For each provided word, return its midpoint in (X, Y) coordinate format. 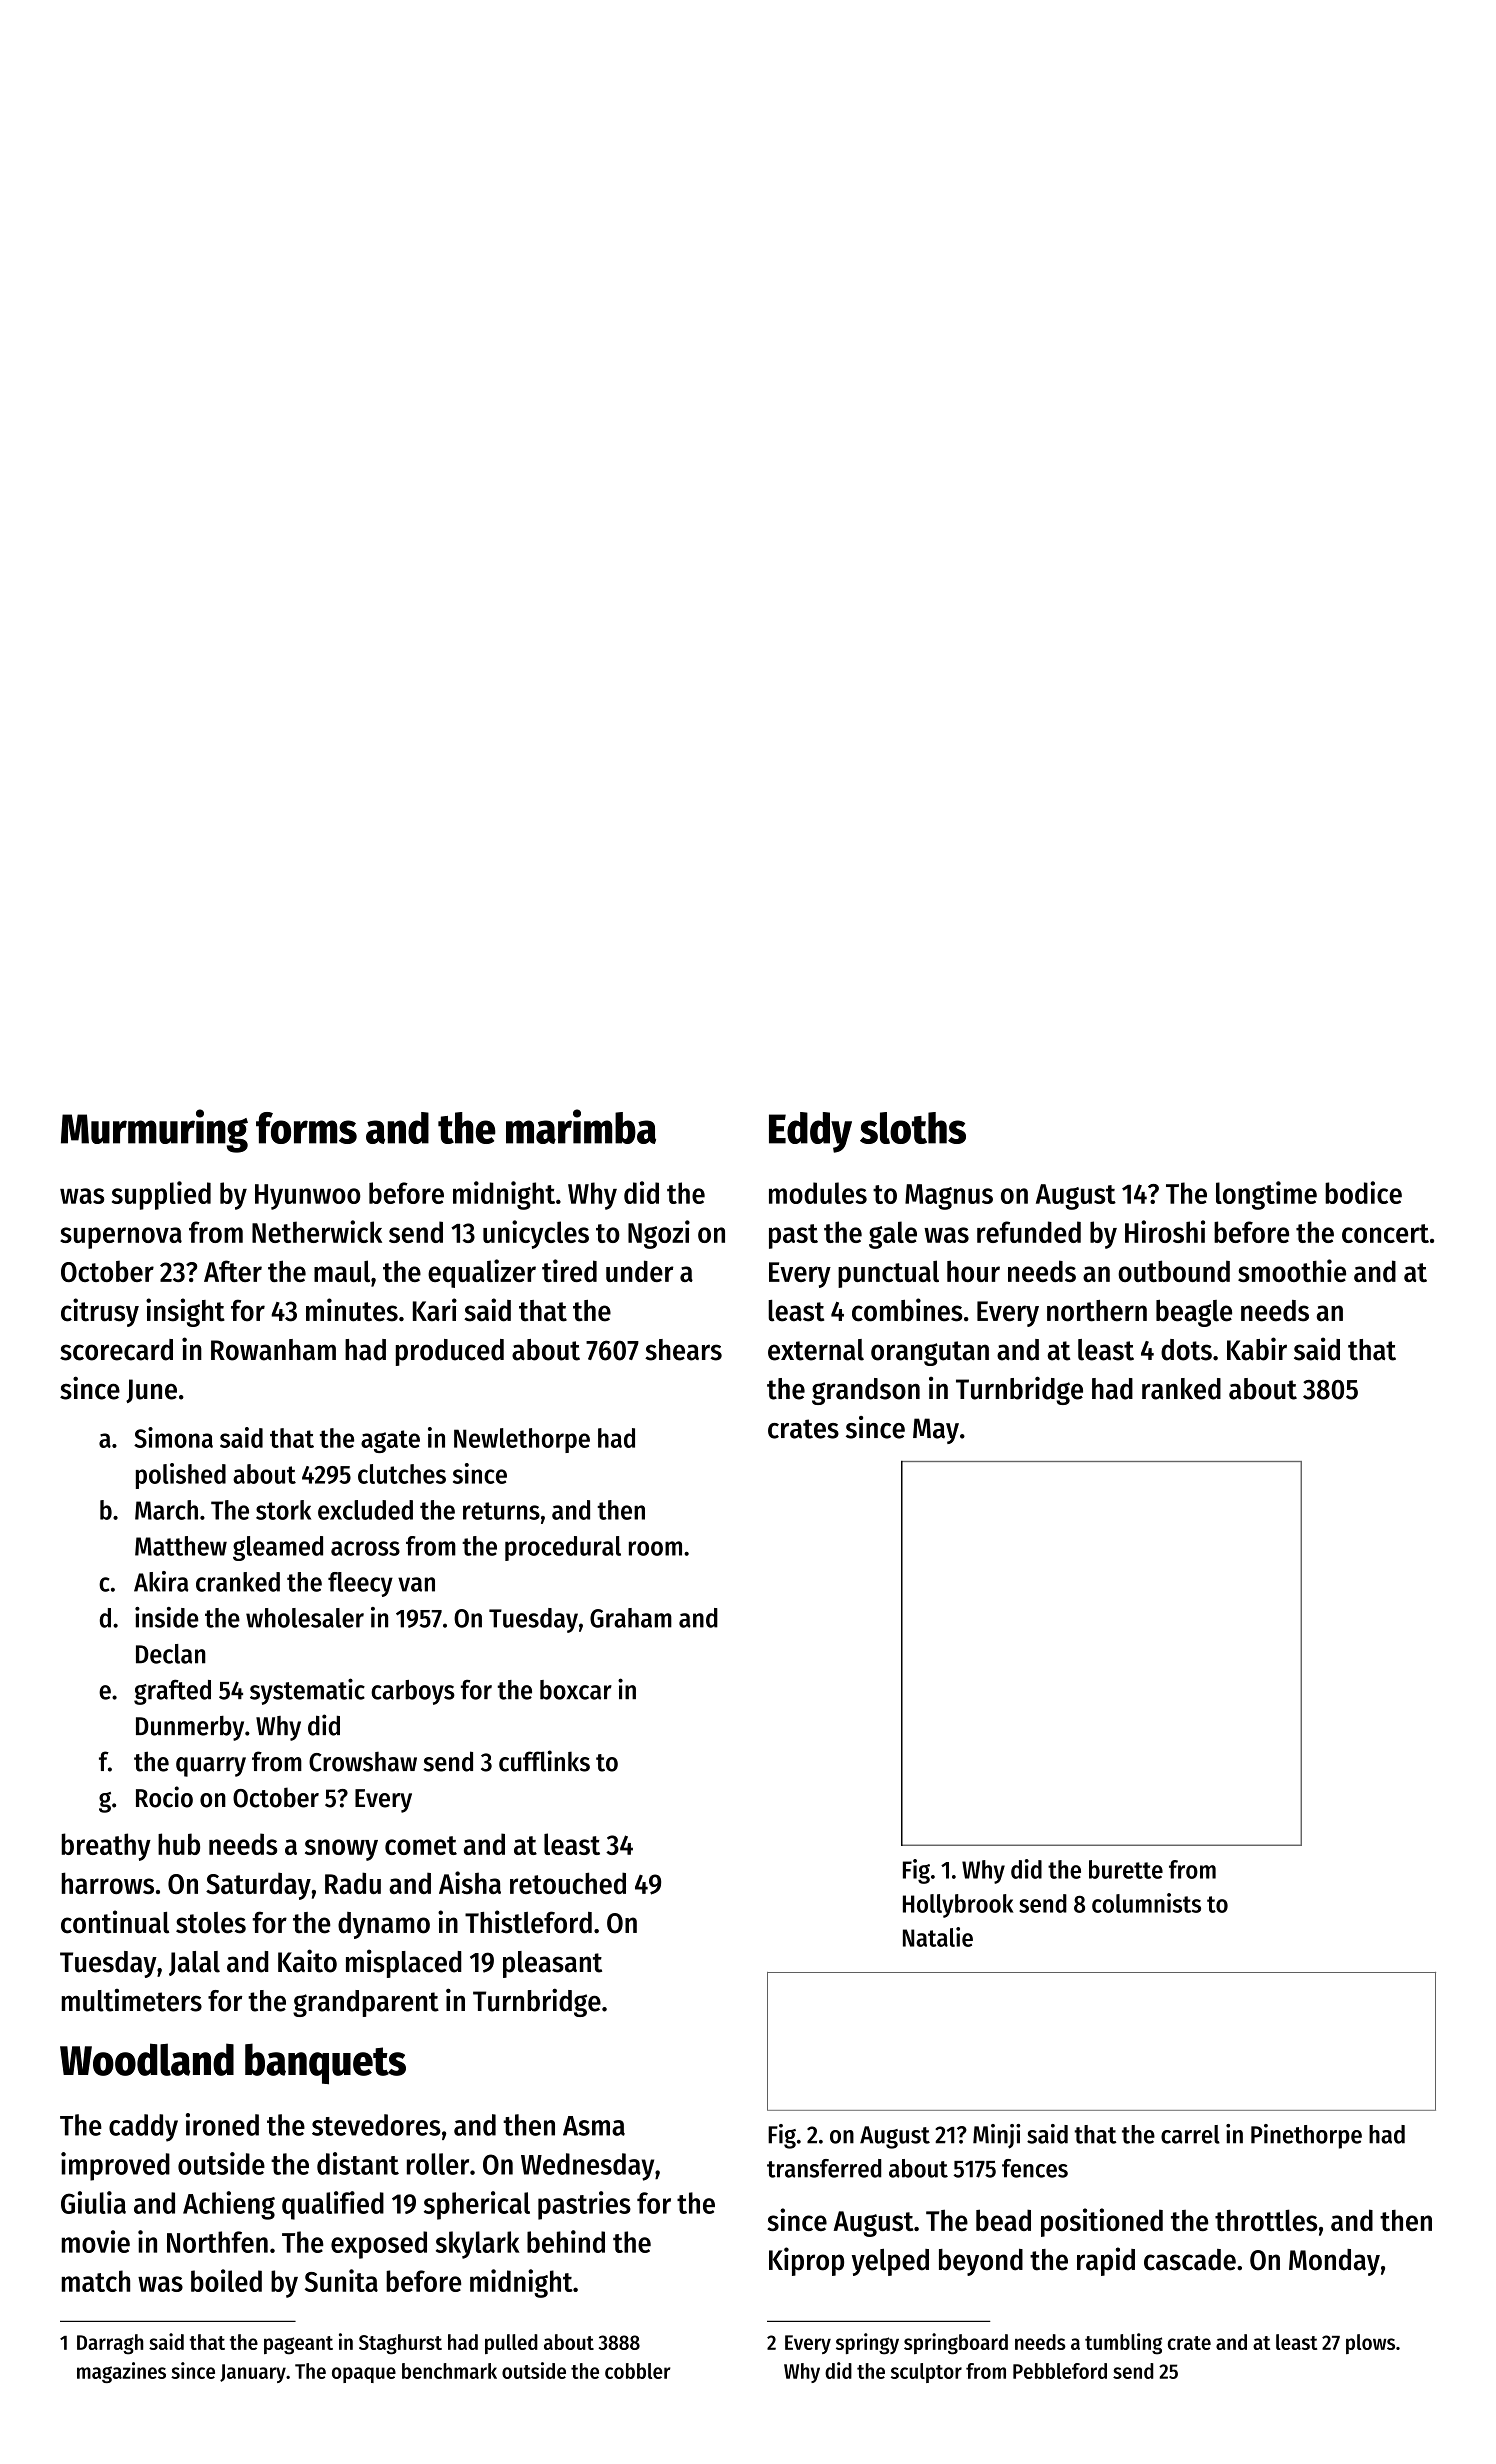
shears (683, 1350)
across (365, 1548)
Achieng (229, 2205)
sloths (913, 1128)
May (936, 1431)
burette (1126, 1869)
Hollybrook (958, 1906)
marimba (581, 1126)
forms (306, 1128)
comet (421, 1845)
